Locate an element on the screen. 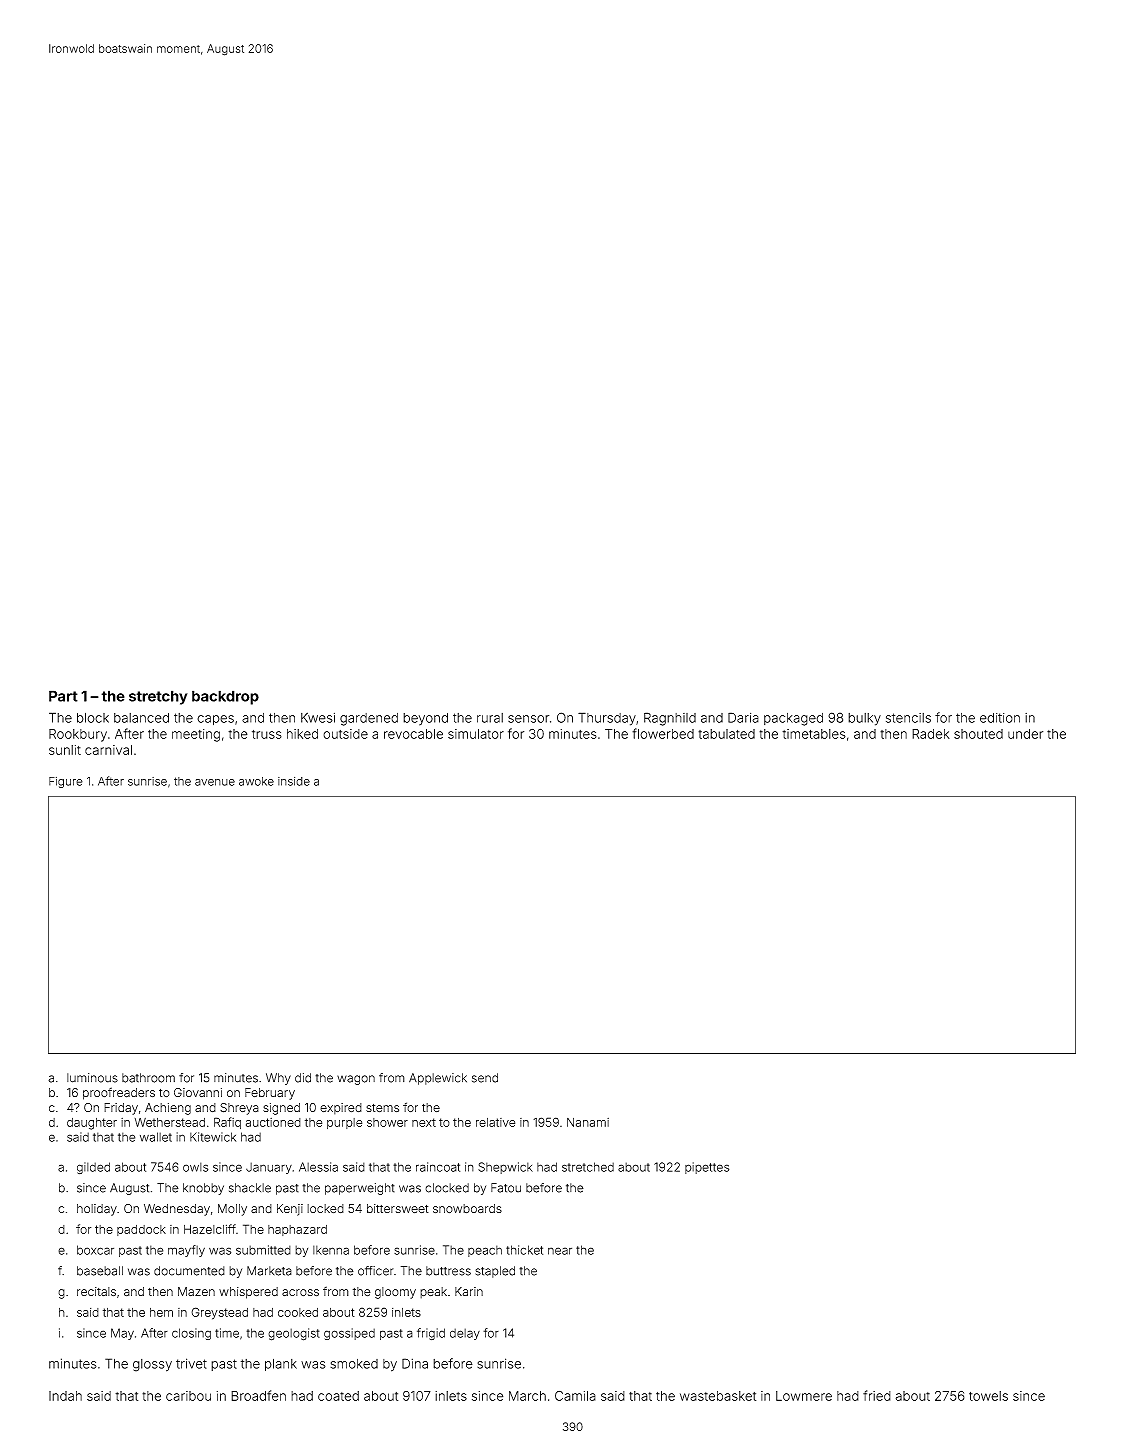 The width and height of the screenshot is (1124, 1455). Nanami is located at coordinates (588, 1122).
